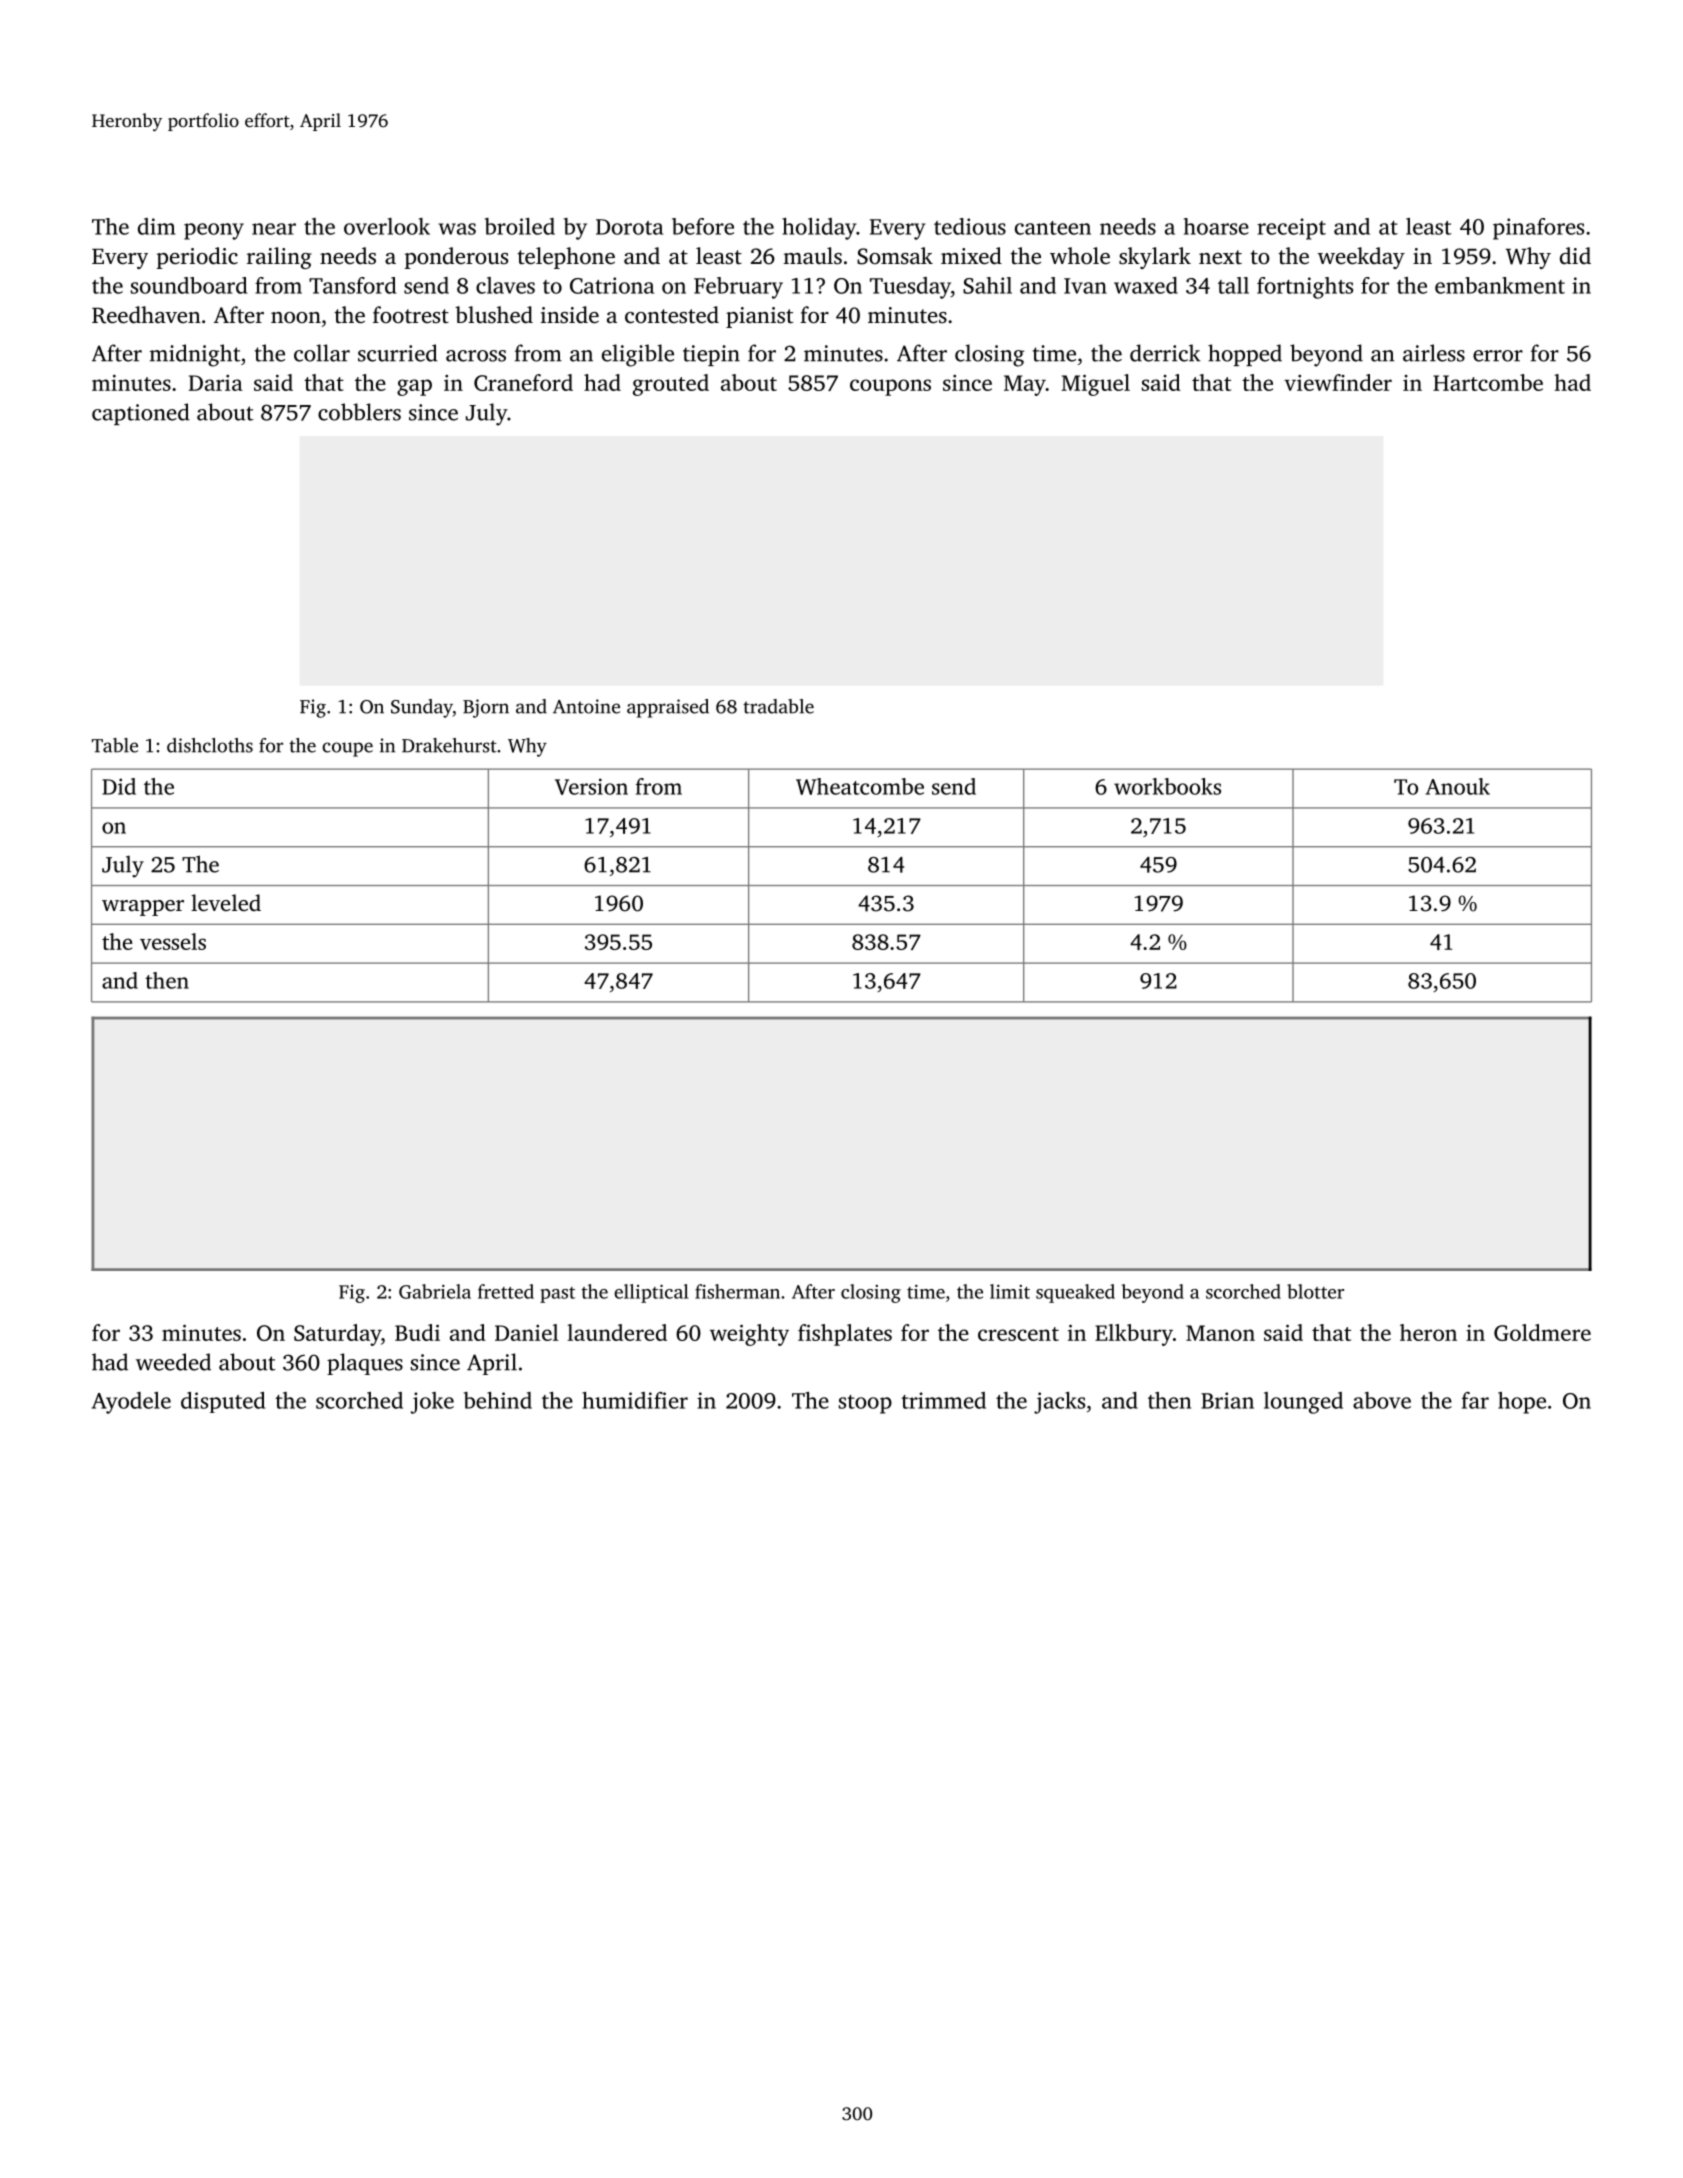 The width and height of the page is (1683, 2178). What do you see at coordinates (359, 412) in the page?
I see `cobblers` at bounding box center [359, 412].
